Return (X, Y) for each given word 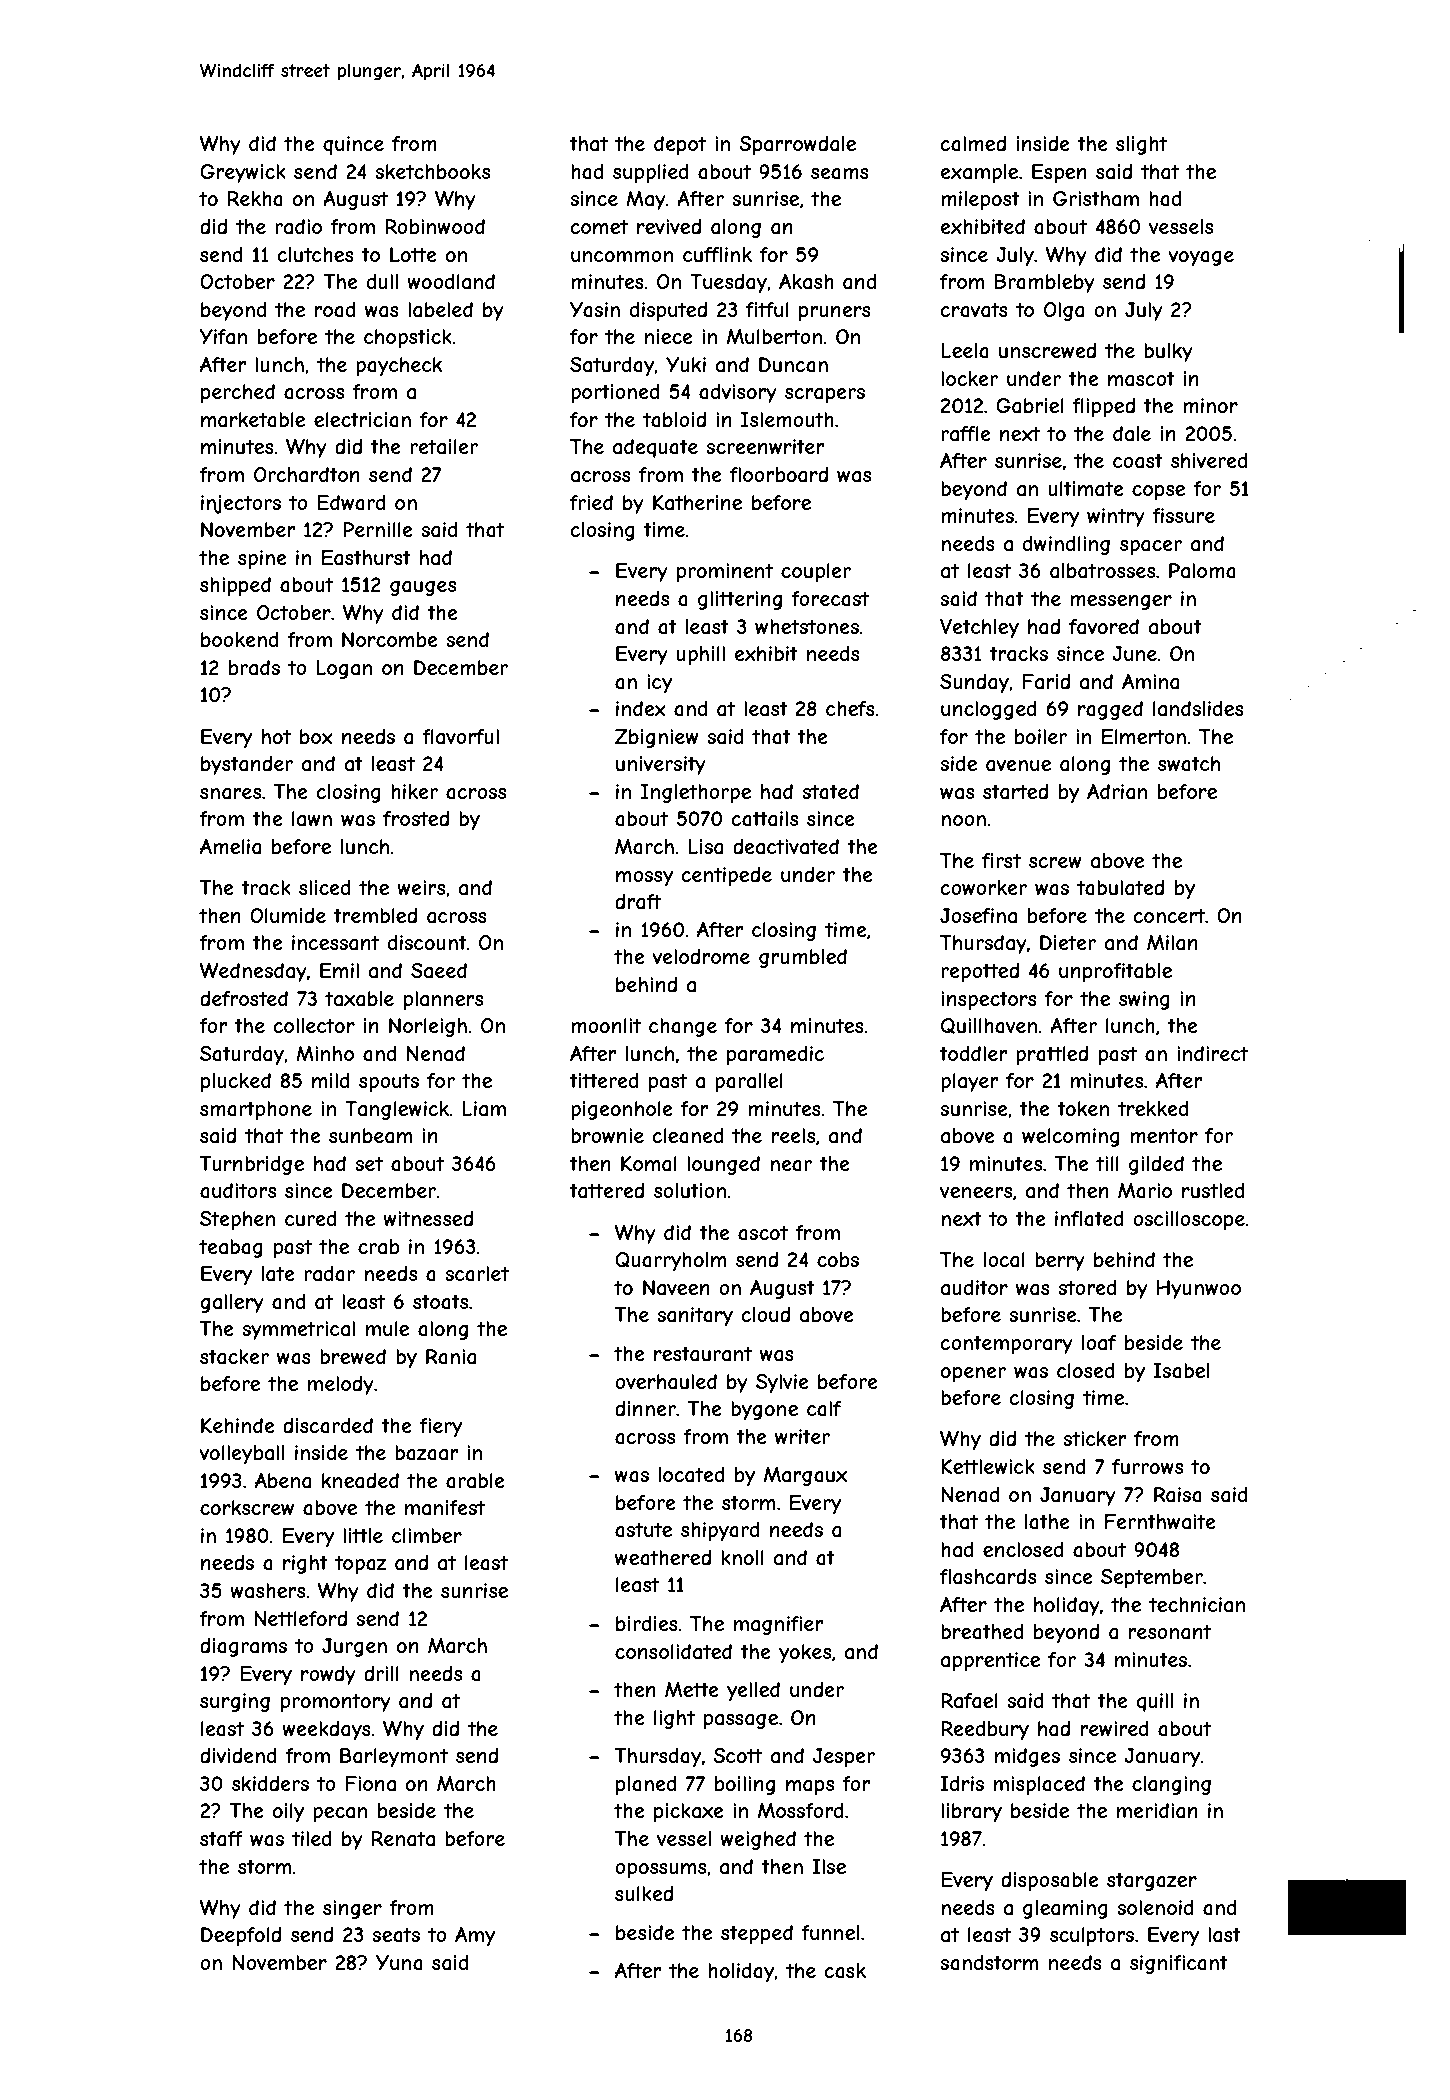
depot (680, 145)
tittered (604, 1080)
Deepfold (241, 1936)
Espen (1059, 173)
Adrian (1117, 791)
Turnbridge (252, 1165)
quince (353, 145)
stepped (757, 1934)
